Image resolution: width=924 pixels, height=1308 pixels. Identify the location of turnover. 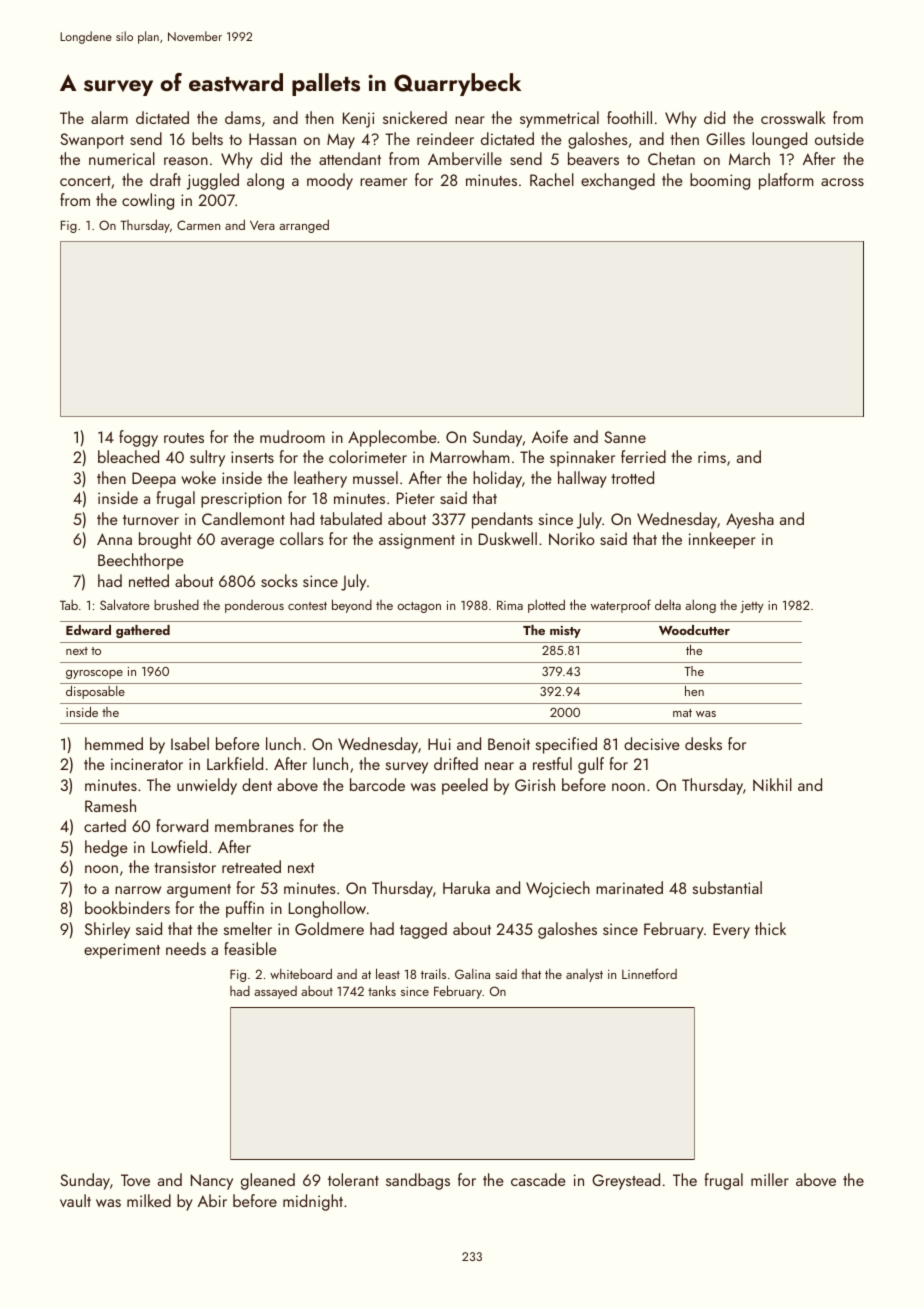
(151, 520).
